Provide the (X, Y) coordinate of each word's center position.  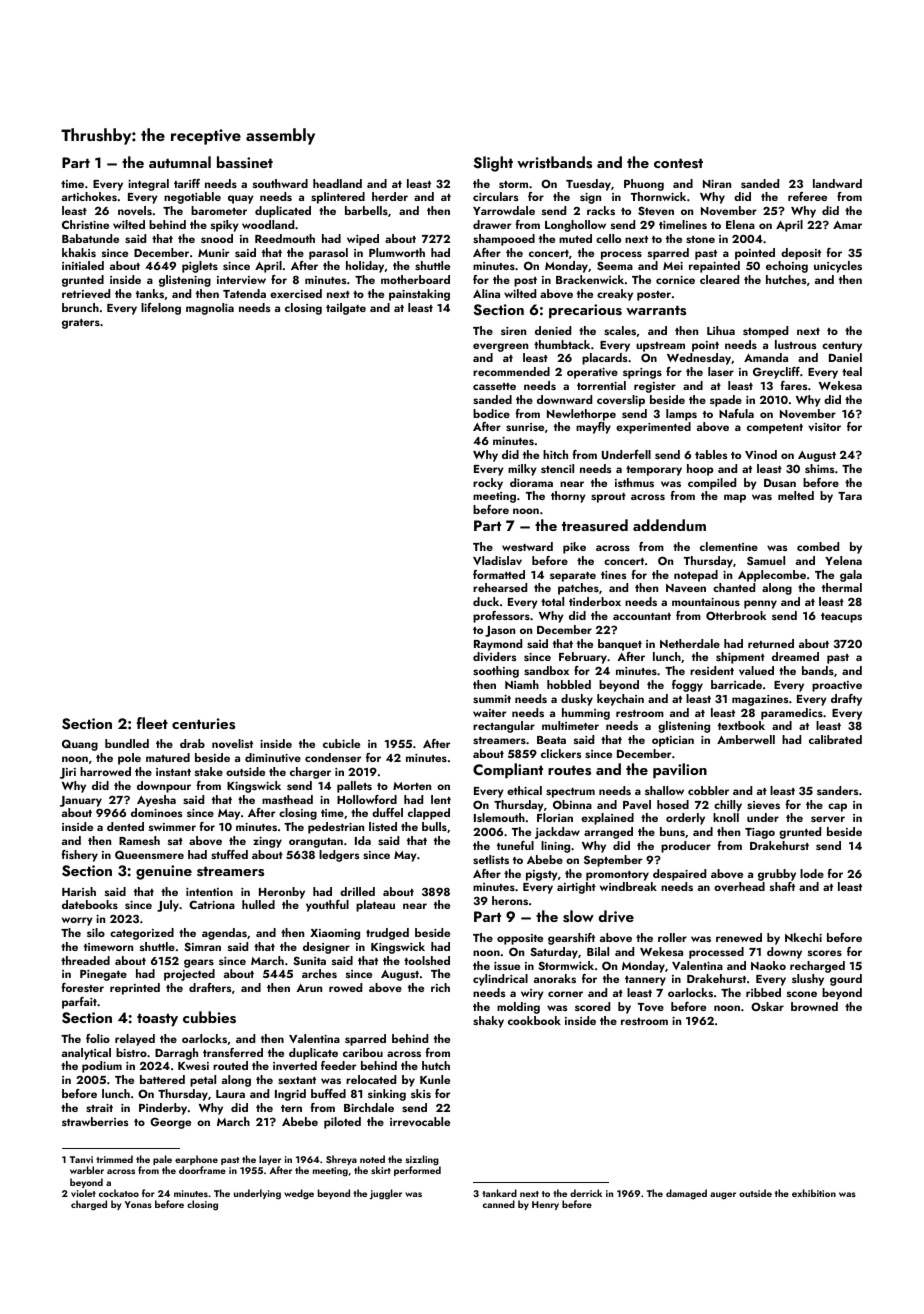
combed (818, 546)
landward (837, 183)
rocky (488, 484)
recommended (511, 371)
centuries (203, 724)
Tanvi (81, 1159)
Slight (493, 164)
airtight (576, 888)
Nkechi (803, 937)
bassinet (245, 162)
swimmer (172, 827)
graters (81, 324)
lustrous (795, 344)
